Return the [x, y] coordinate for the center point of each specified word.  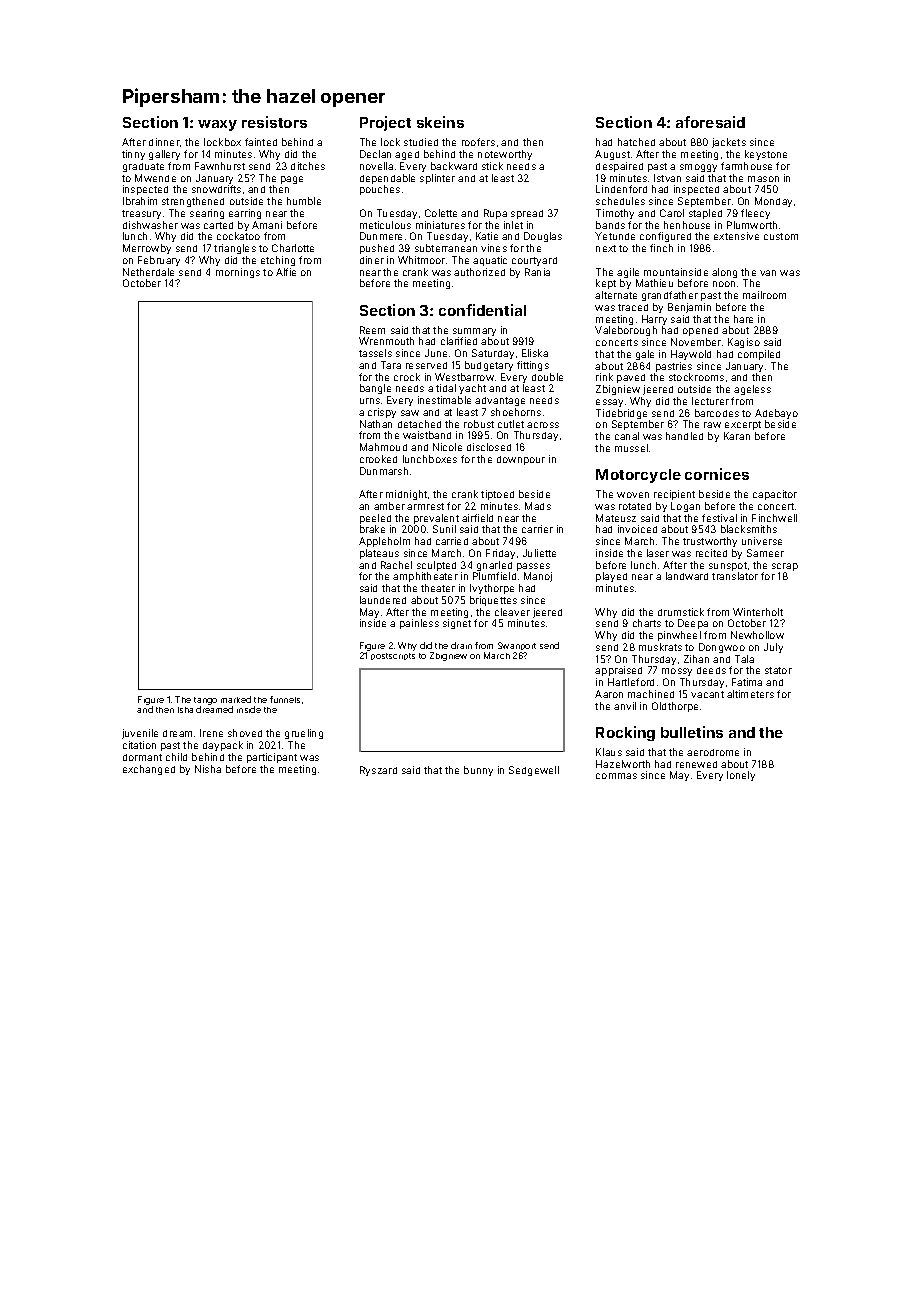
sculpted [436, 566]
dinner [164, 142]
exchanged [149, 770]
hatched [636, 142]
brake [372, 529]
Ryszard [378, 771]
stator [778, 670]
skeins [440, 122]
